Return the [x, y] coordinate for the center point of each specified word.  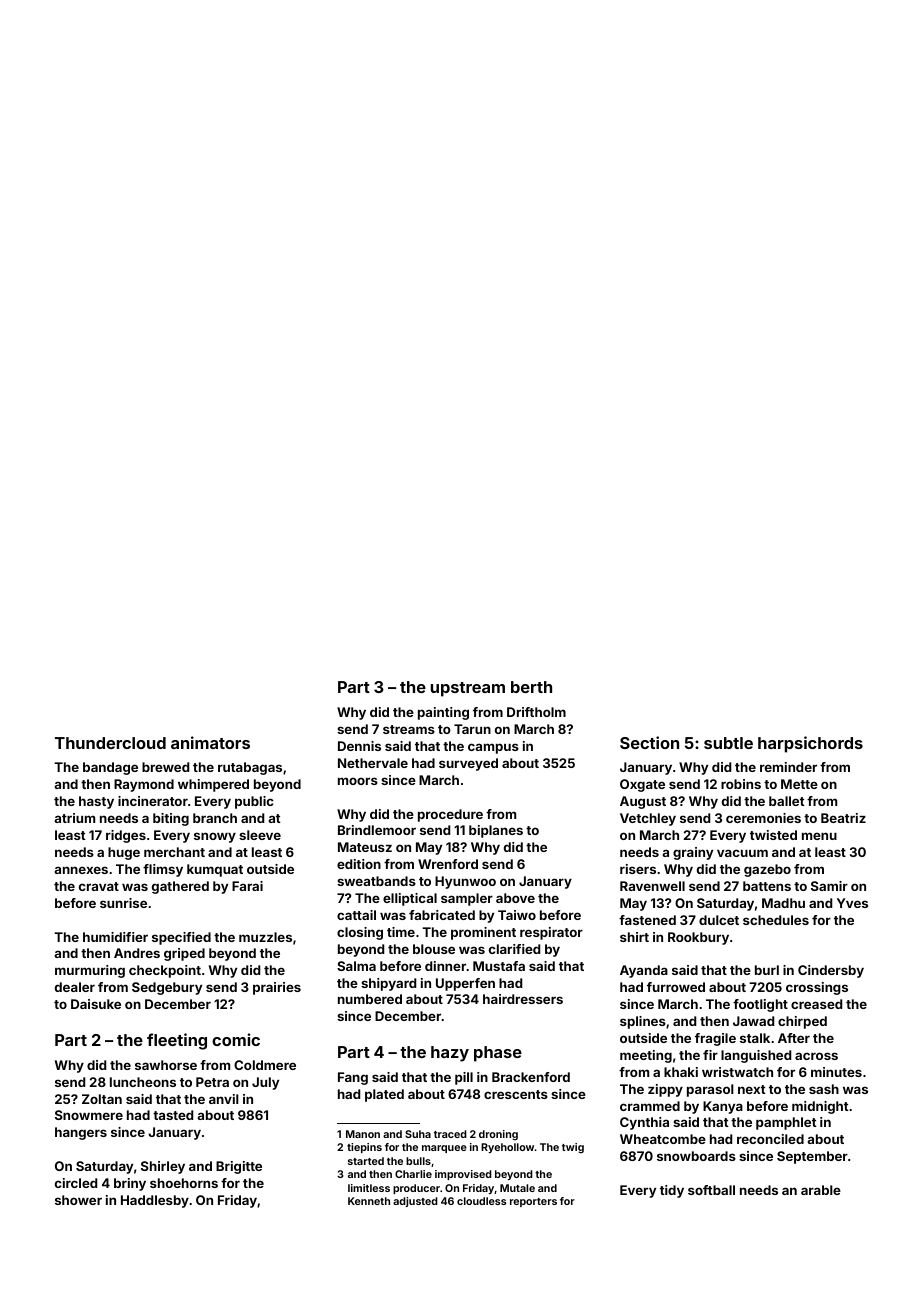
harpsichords [810, 744]
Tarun [472, 729]
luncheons [143, 1082]
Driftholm [536, 712]
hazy [450, 1054]
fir [710, 1055]
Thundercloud [110, 743]
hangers [81, 1133]
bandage [110, 768]
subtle [728, 743]
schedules [776, 920]
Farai [247, 886]
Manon [363, 1134]
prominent [483, 933]
